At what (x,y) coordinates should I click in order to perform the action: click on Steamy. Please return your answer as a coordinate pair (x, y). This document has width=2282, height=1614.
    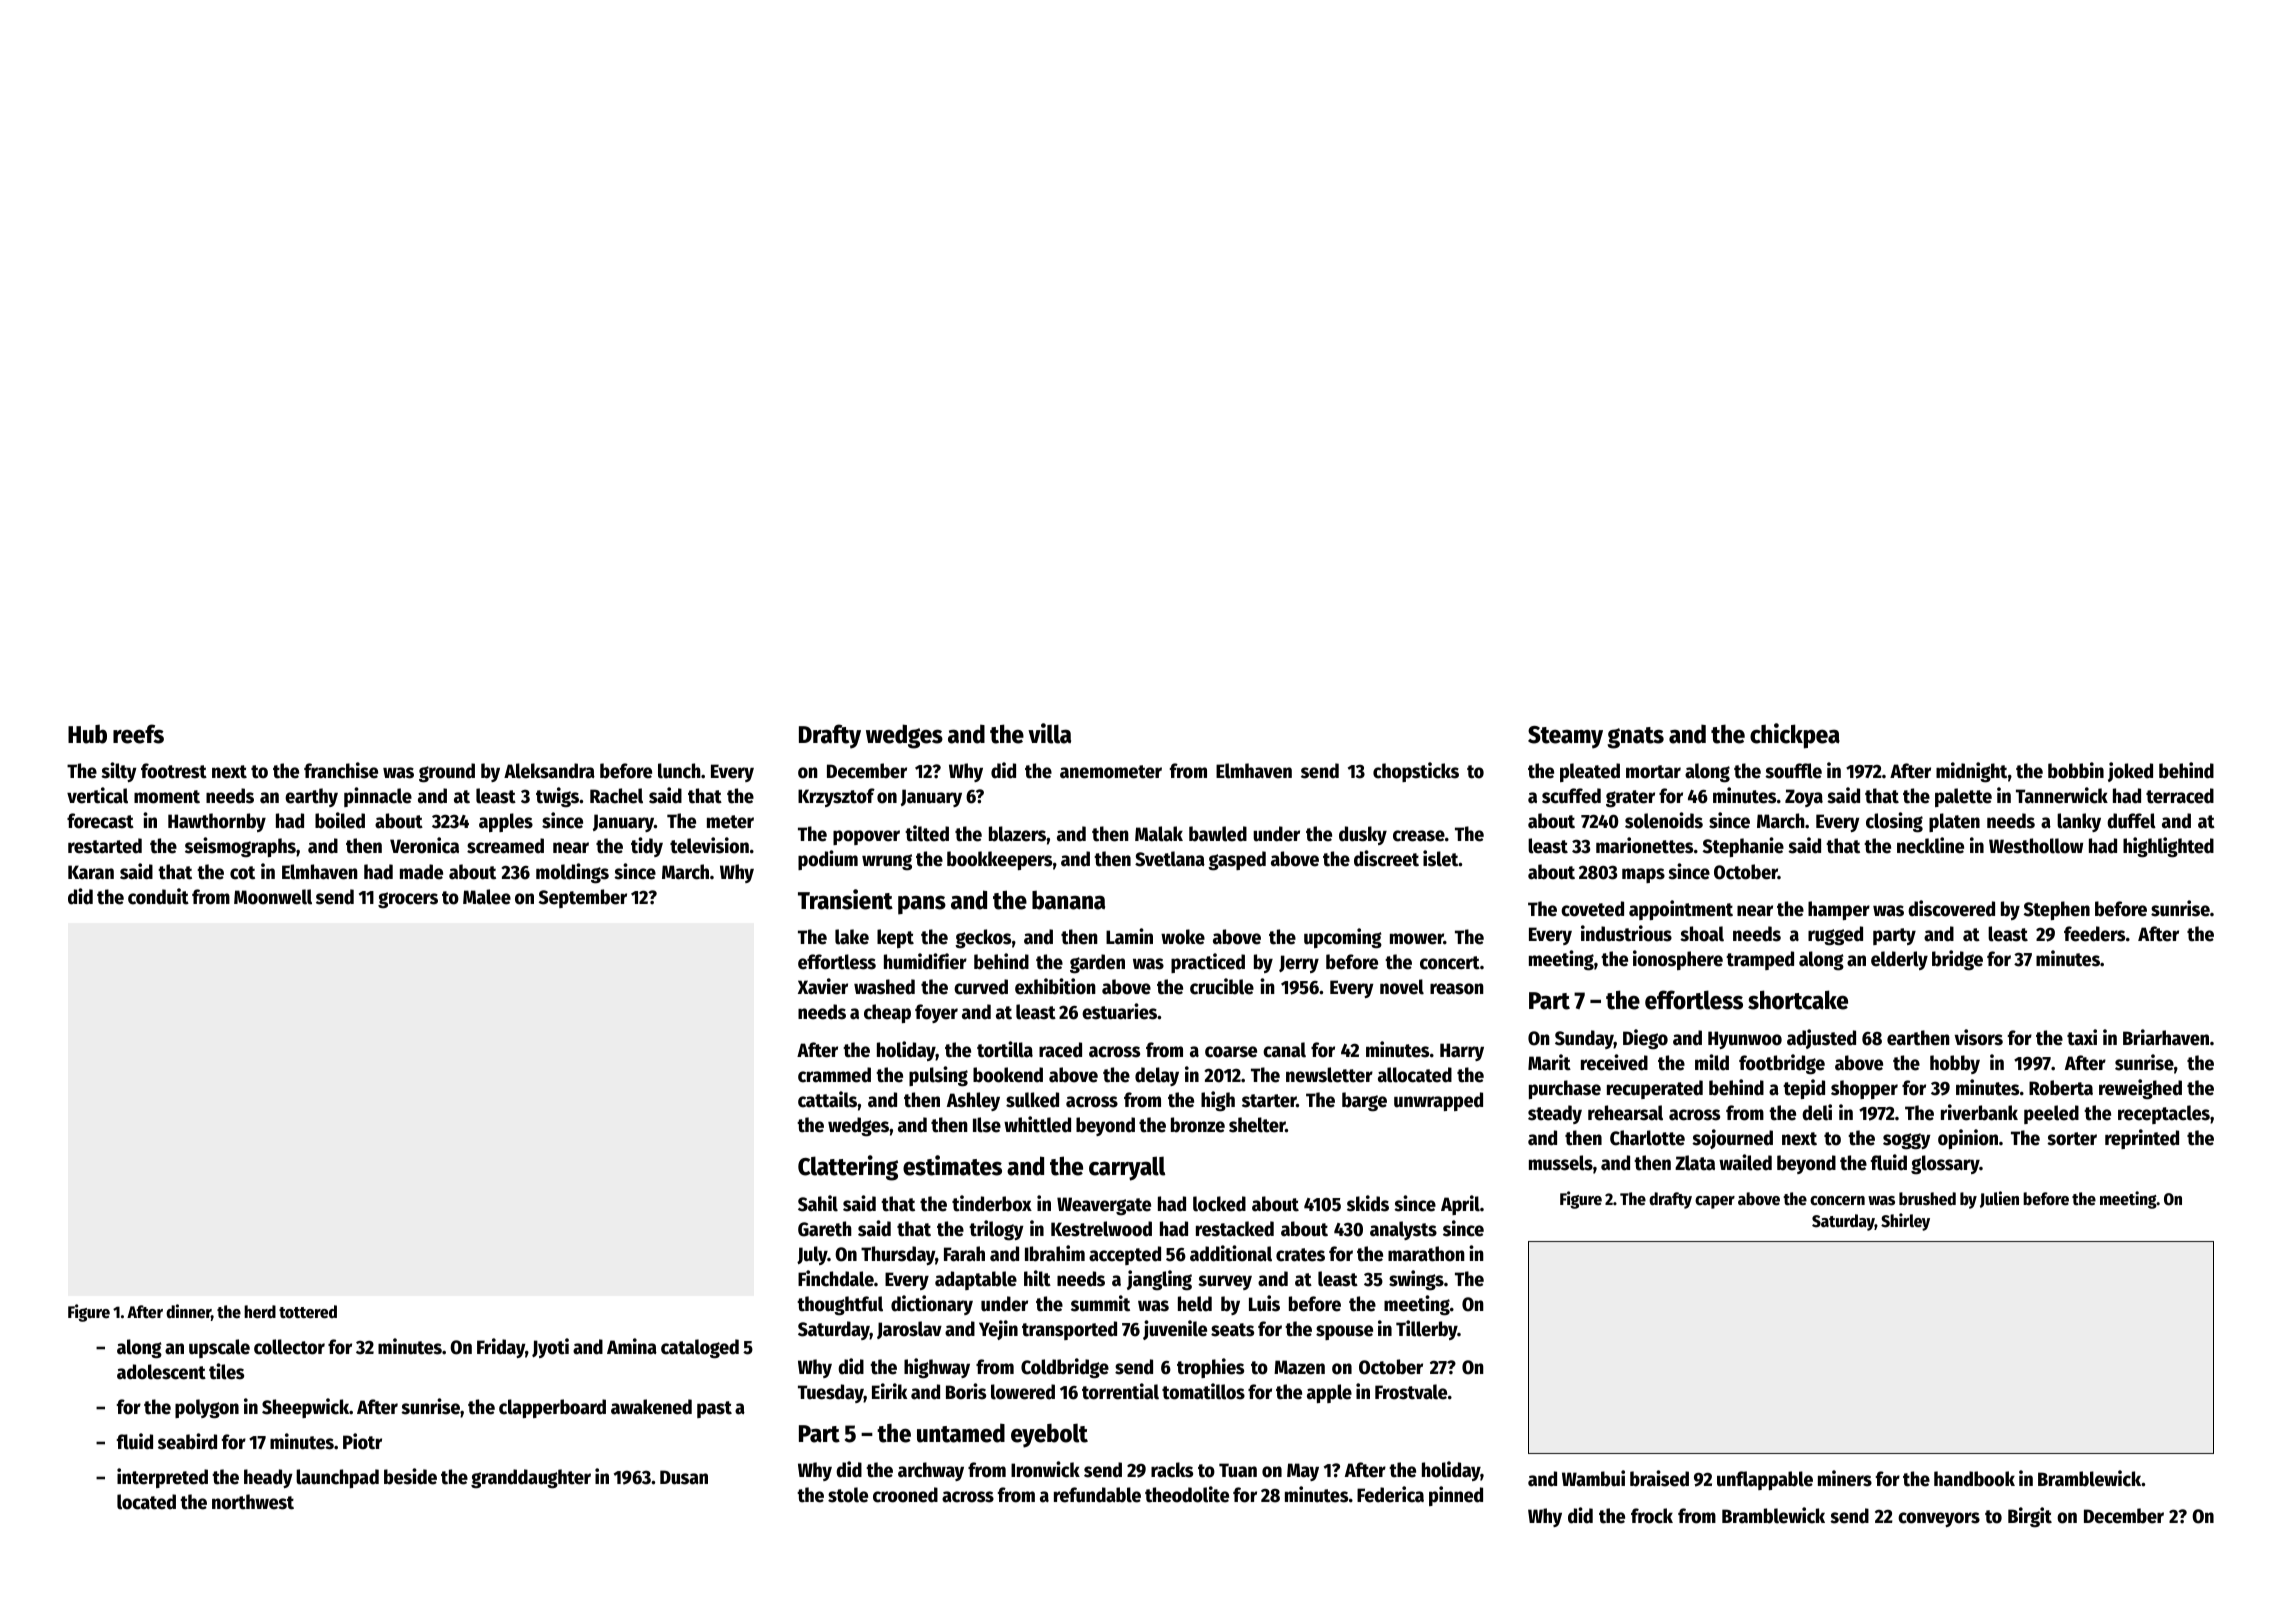
    Looking at the image, I should click on (1565, 737).
